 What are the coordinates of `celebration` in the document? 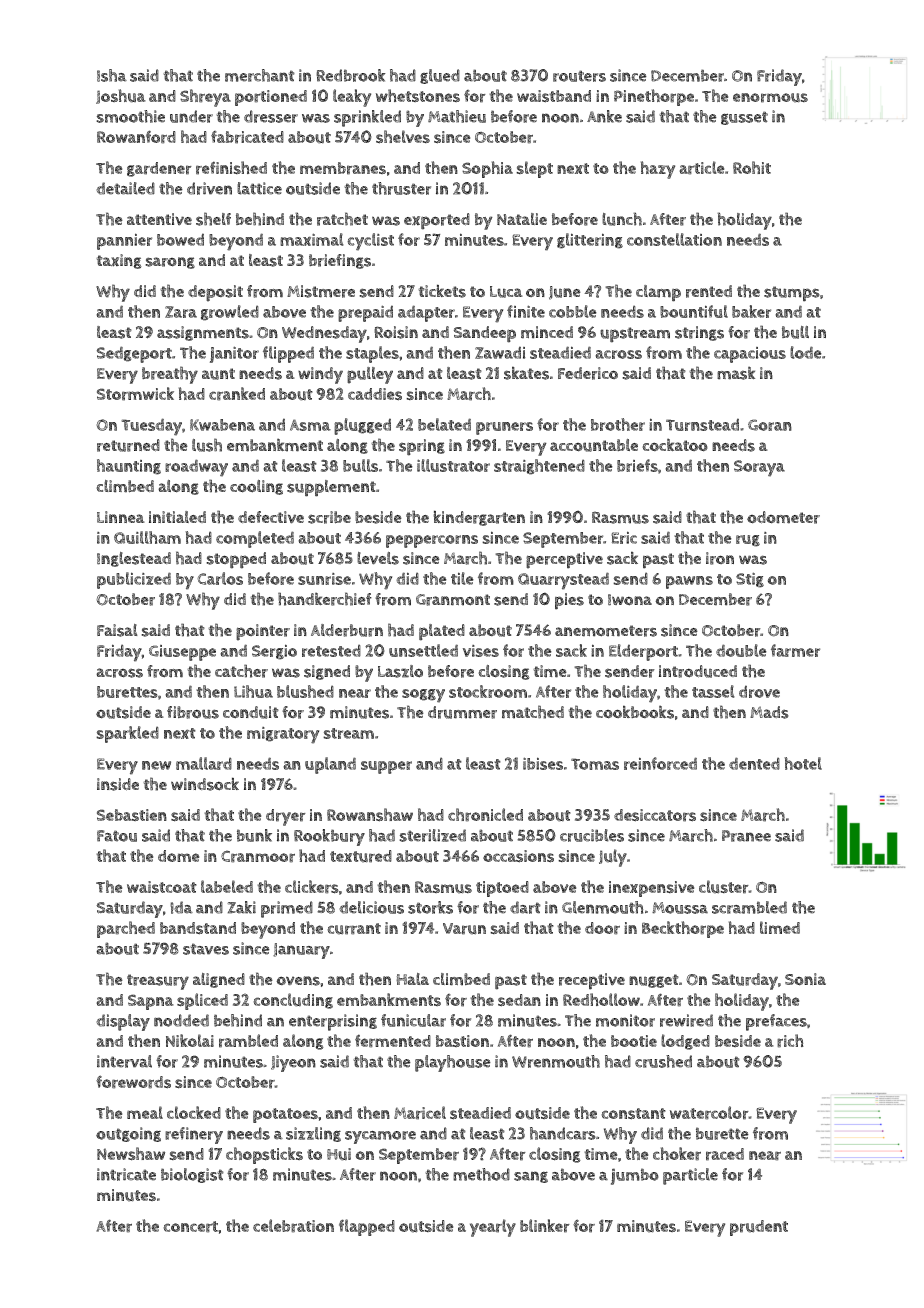 It's located at (293, 1226).
